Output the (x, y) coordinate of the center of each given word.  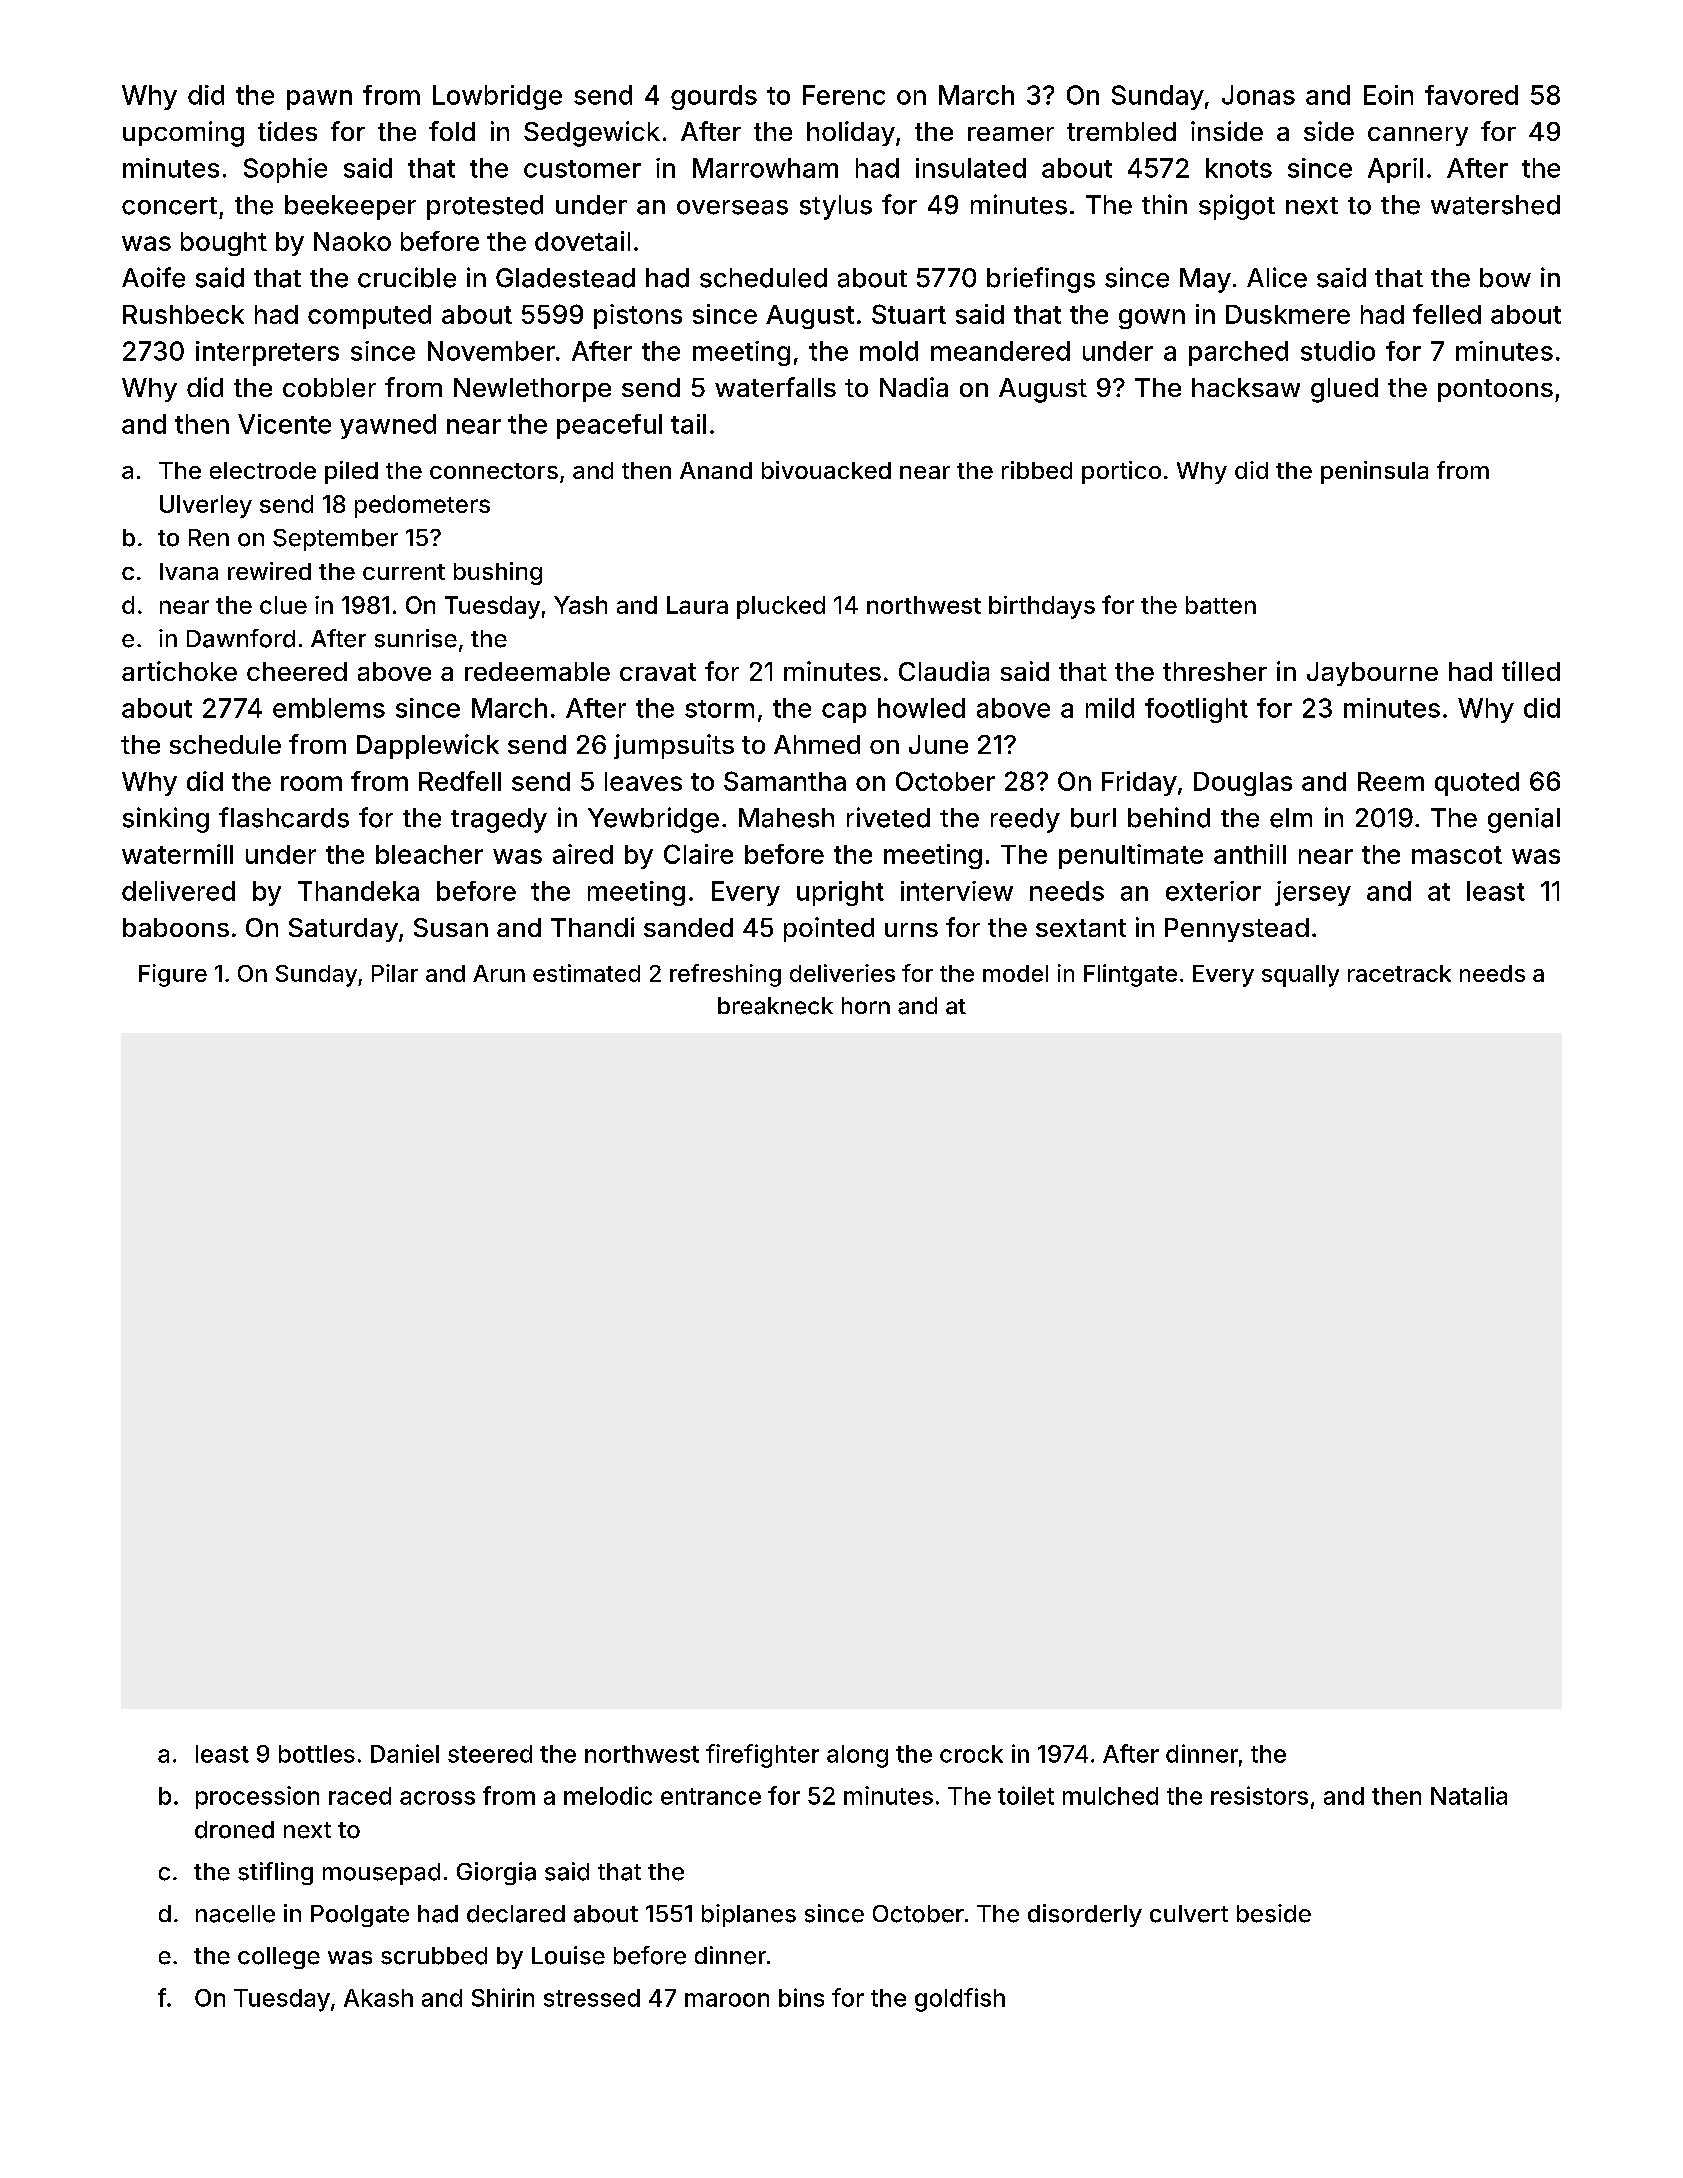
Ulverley (206, 506)
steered (490, 1754)
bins (801, 1997)
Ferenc (844, 95)
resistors (1259, 1795)
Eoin (1388, 95)
